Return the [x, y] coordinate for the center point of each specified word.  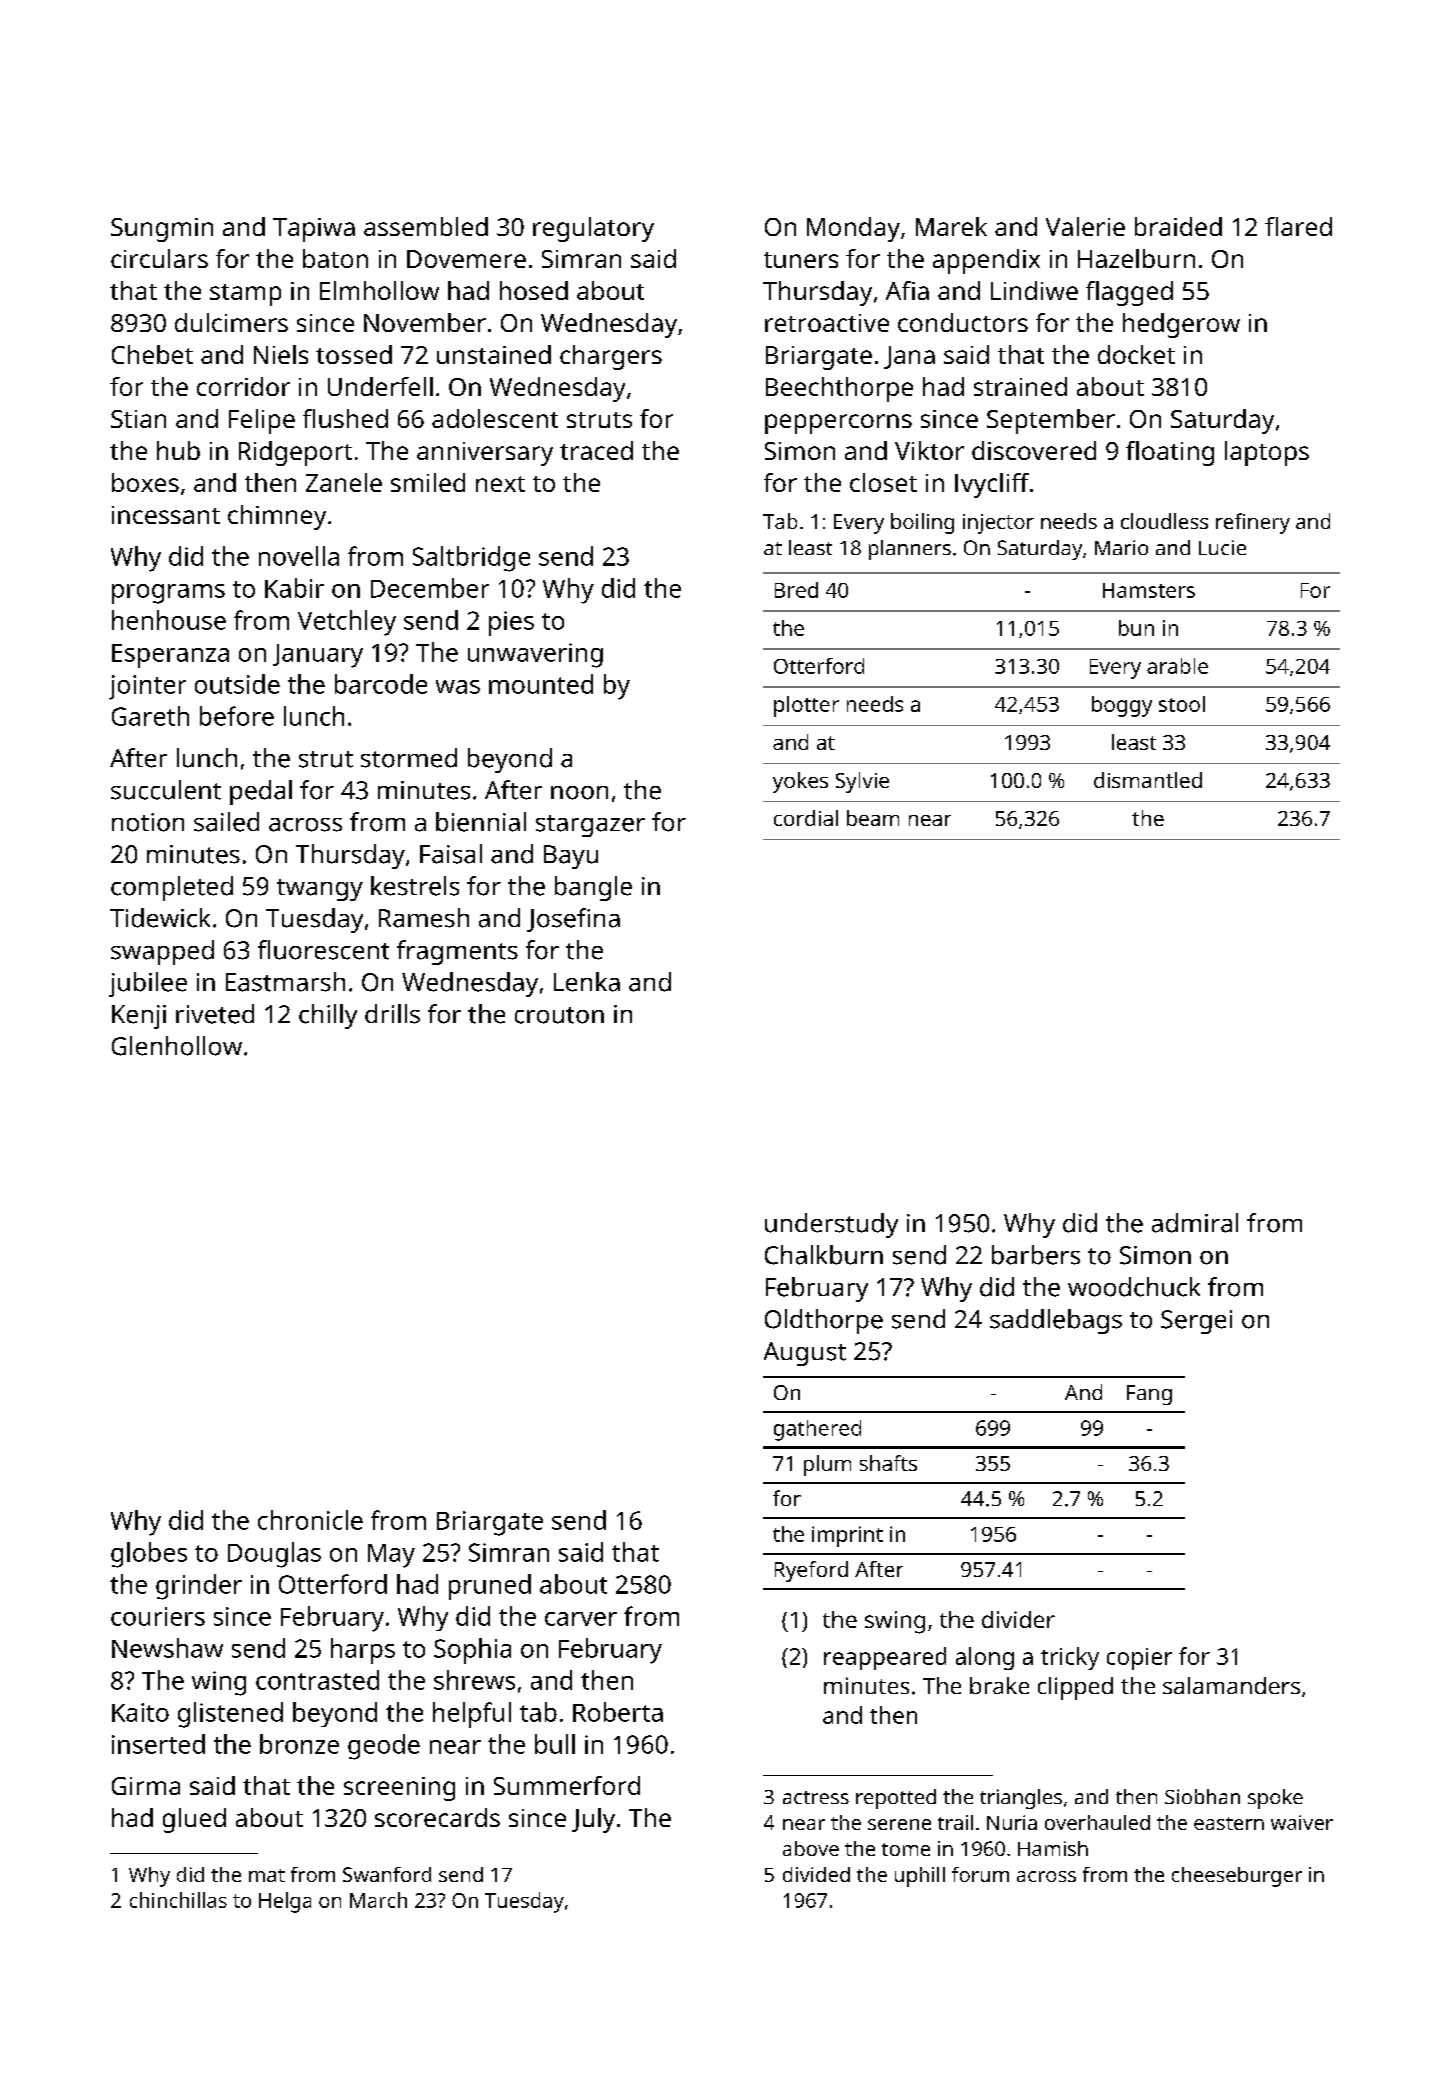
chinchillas [178, 1900]
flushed [345, 418]
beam [873, 818]
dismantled [1148, 780]
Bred [796, 590]
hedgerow [1181, 325]
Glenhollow [177, 1046]
